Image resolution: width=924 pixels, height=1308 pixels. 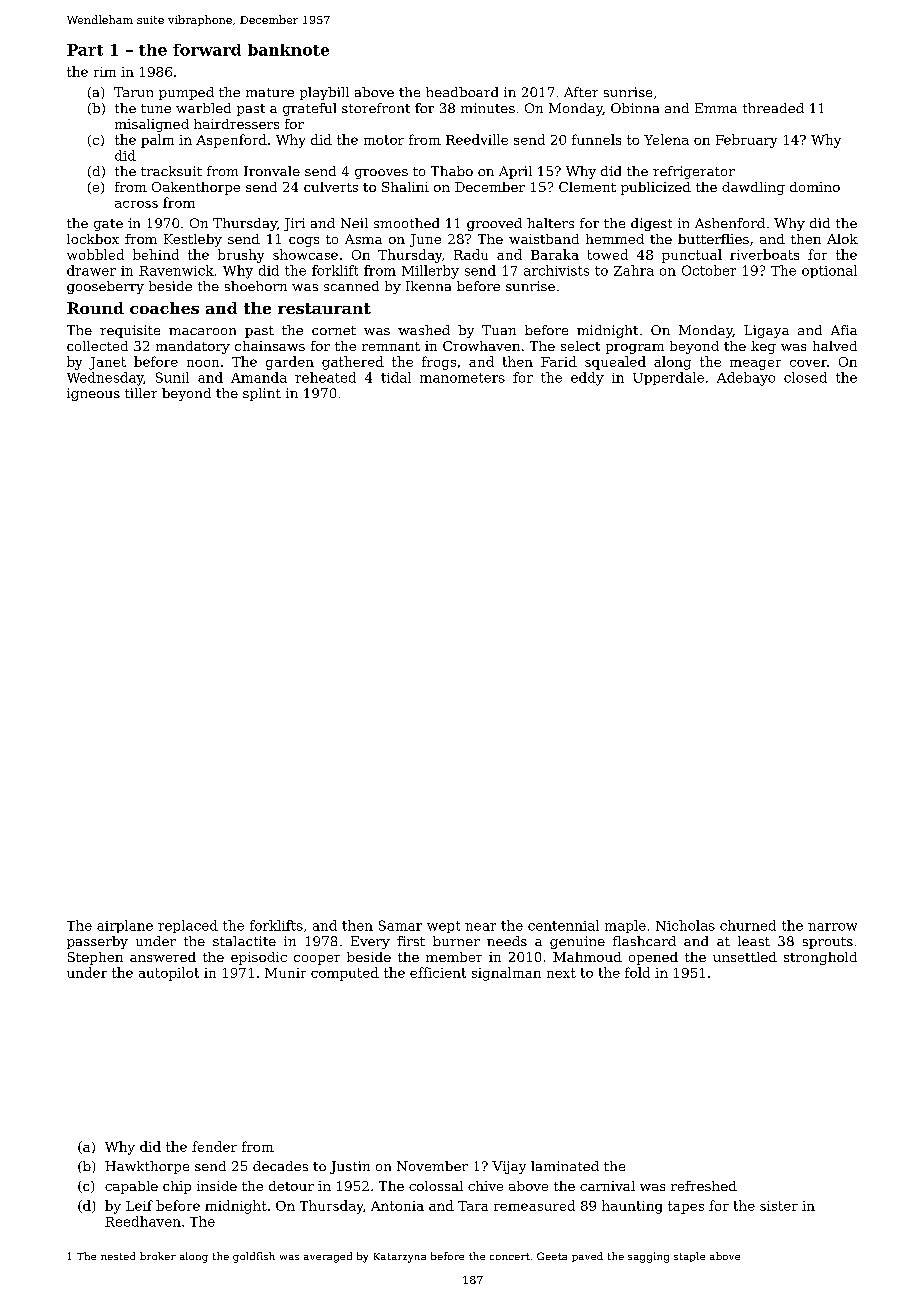 What do you see at coordinates (805, 377) in the screenshot?
I see `closed` at bounding box center [805, 377].
